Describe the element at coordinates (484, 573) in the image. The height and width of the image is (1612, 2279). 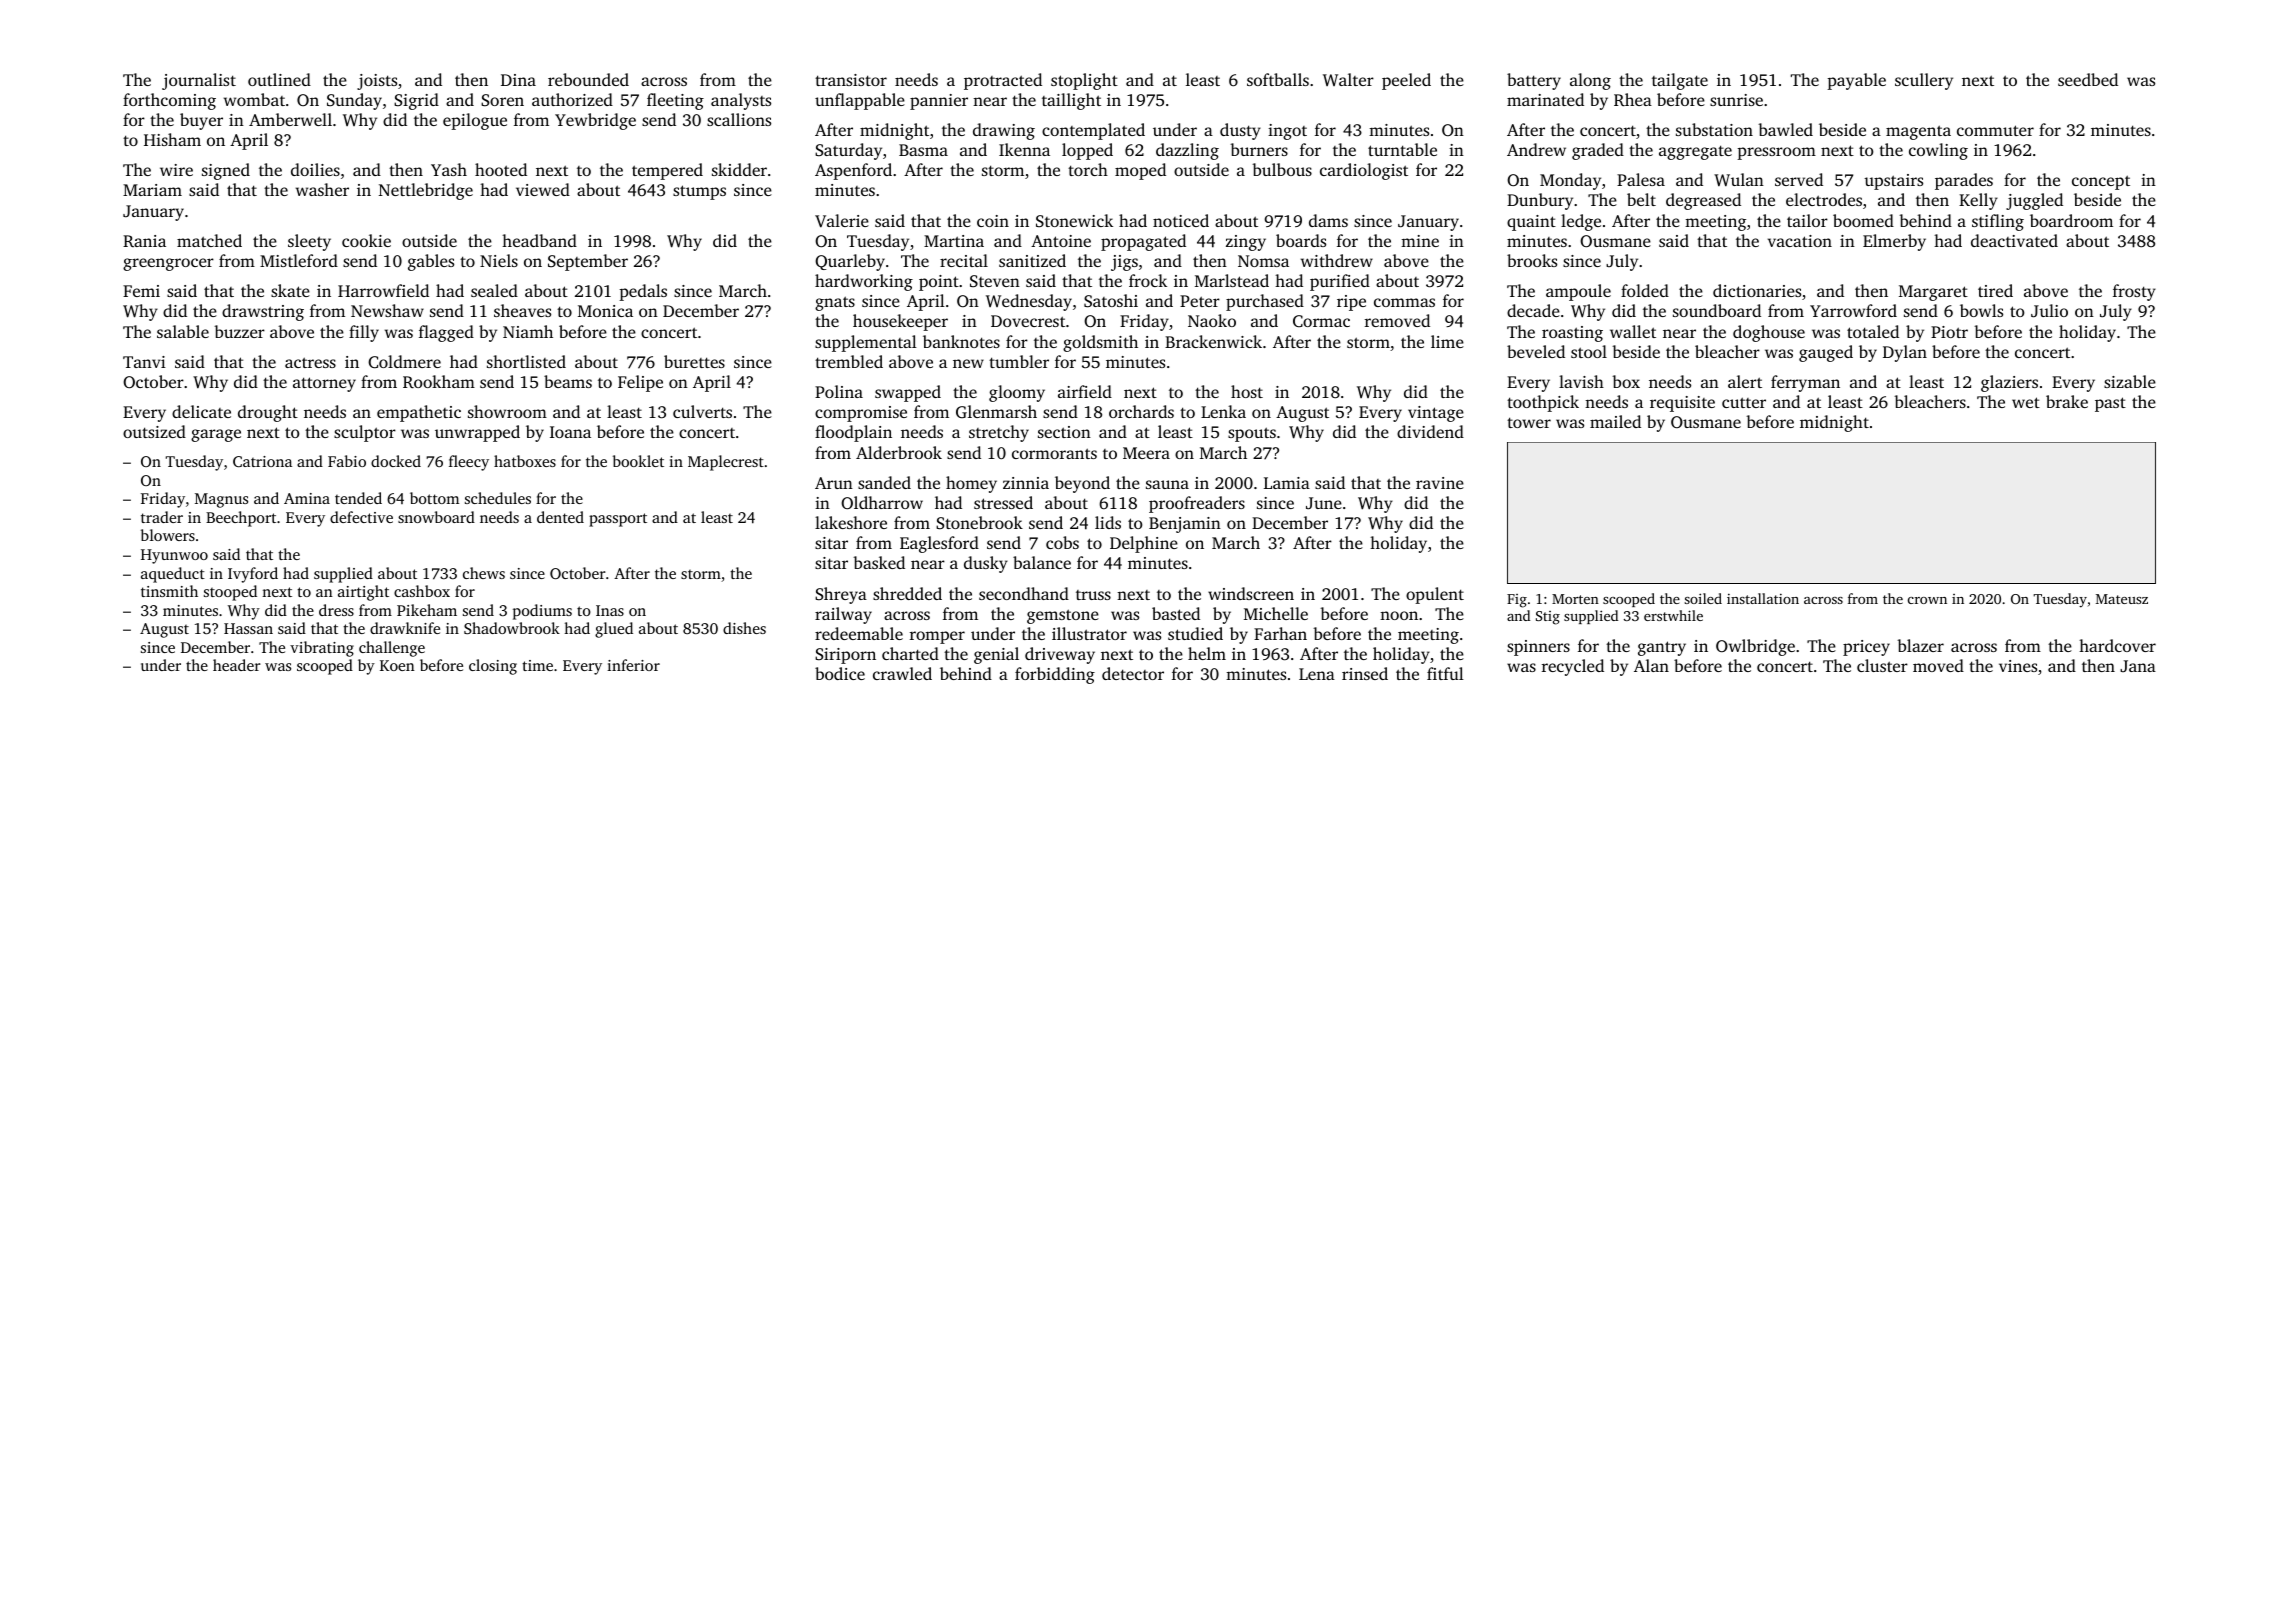
I see `chews` at that location.
